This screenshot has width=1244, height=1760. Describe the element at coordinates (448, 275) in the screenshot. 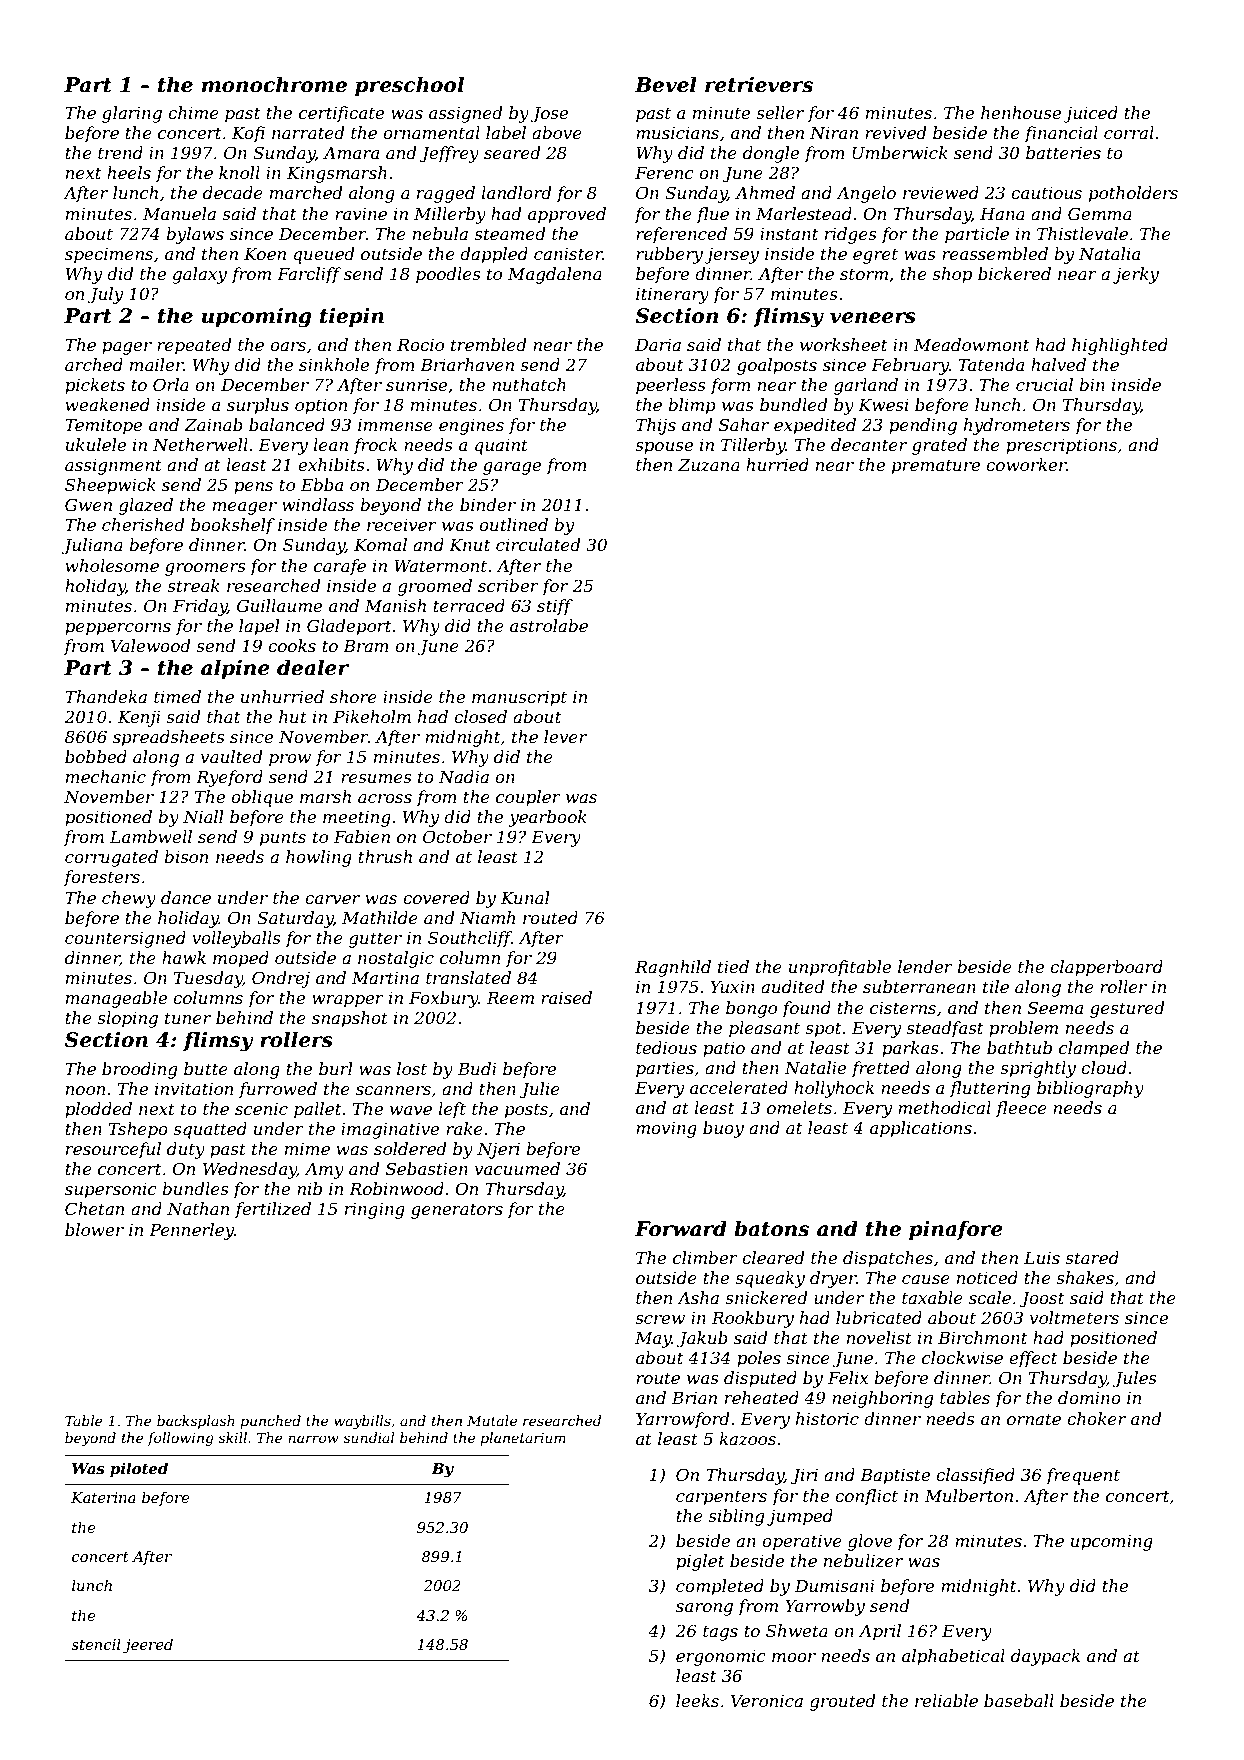

I see `poodles` at that location.
